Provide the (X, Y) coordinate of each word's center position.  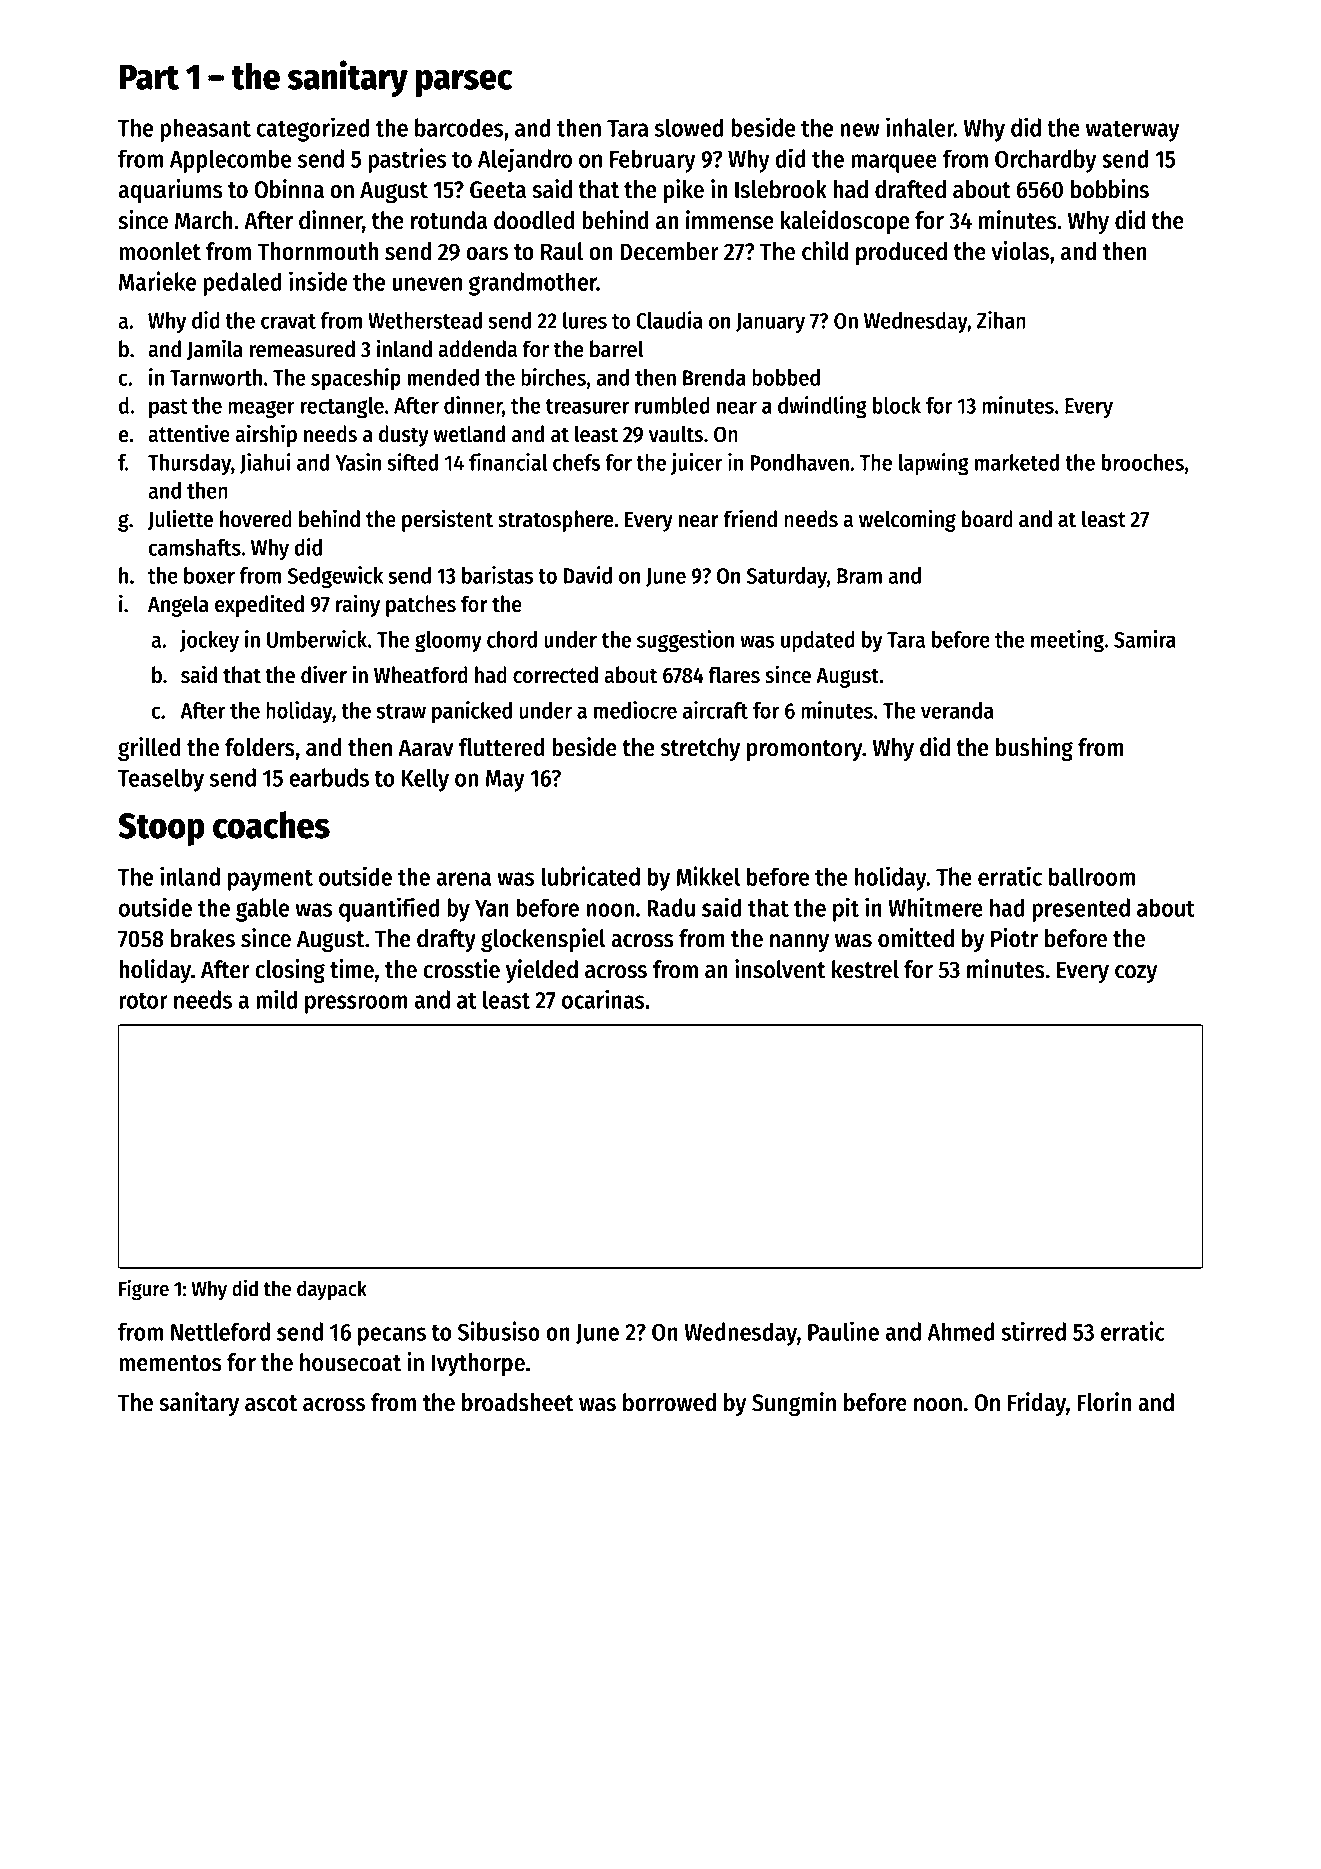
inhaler (920, 127)
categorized (313, 129)
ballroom (1092, 876)
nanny (799, 943)
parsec (464, 83)
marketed (1017, 462)
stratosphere (556, 521)
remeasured (302, 349)
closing (290, 971)
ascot (271, 1403)
